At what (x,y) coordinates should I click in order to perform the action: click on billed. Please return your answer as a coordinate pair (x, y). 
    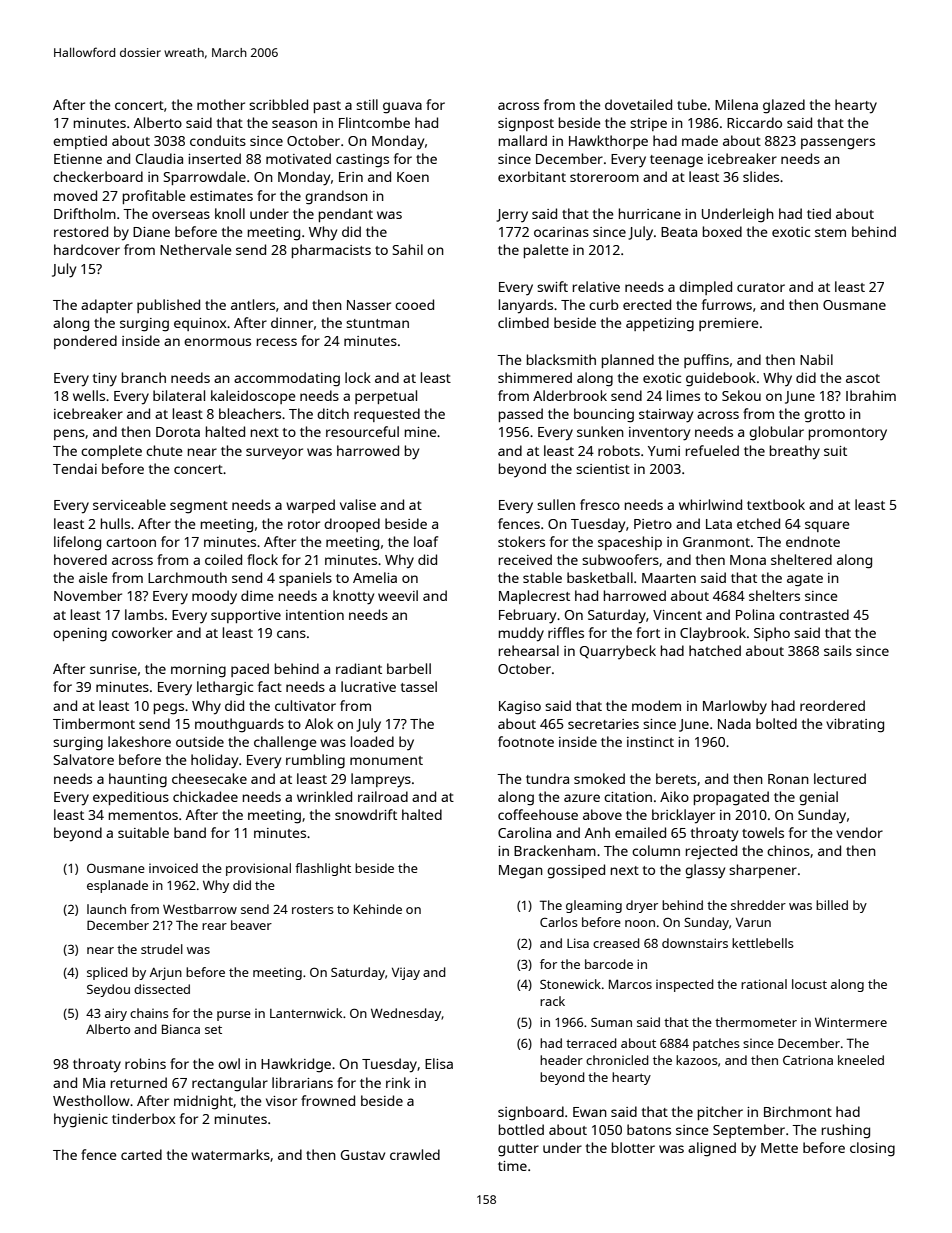
    Looking at the image, I should click on (832, 905).
